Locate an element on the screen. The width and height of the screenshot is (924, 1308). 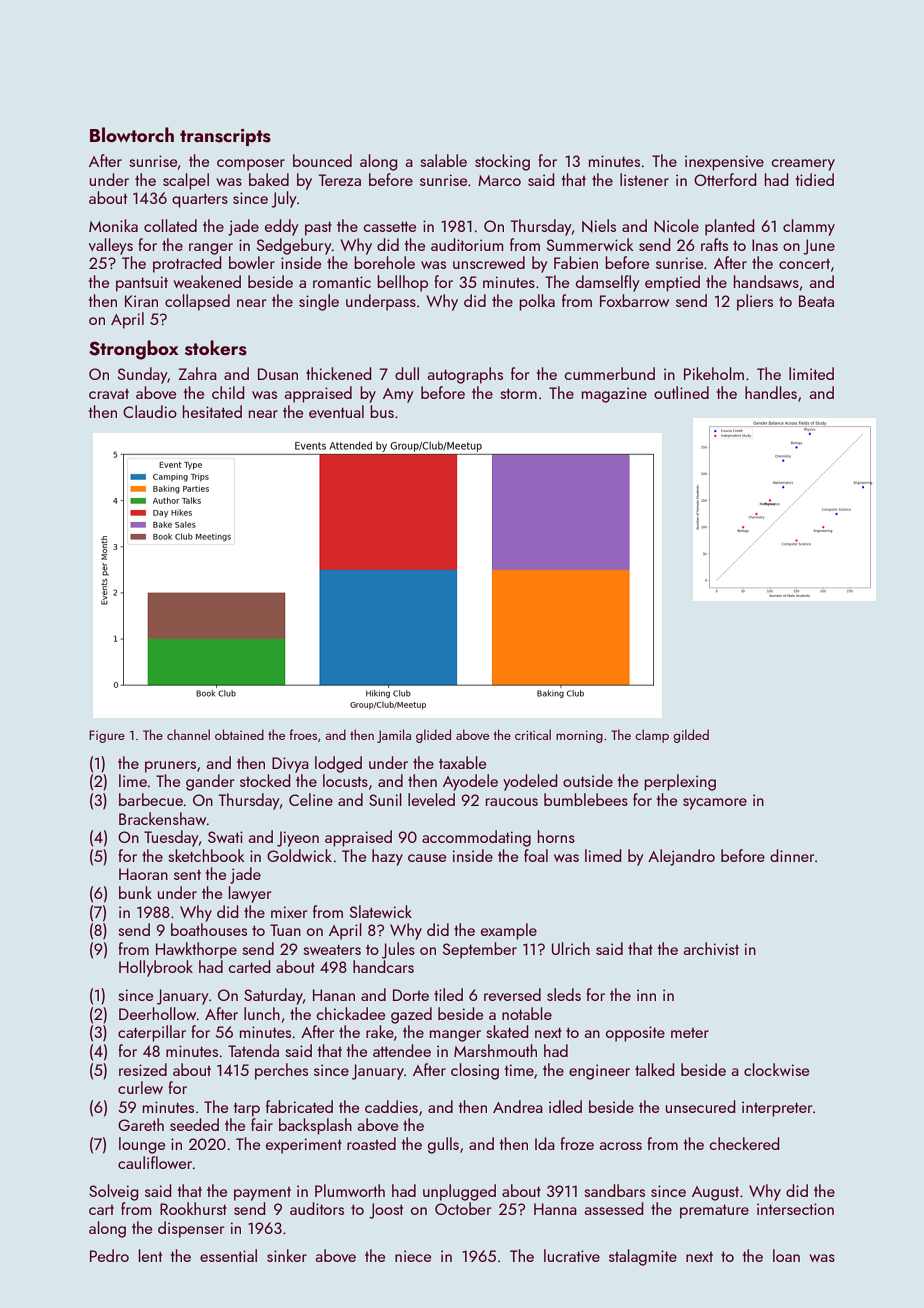
Claudio is located at coordinates (150, 411).
